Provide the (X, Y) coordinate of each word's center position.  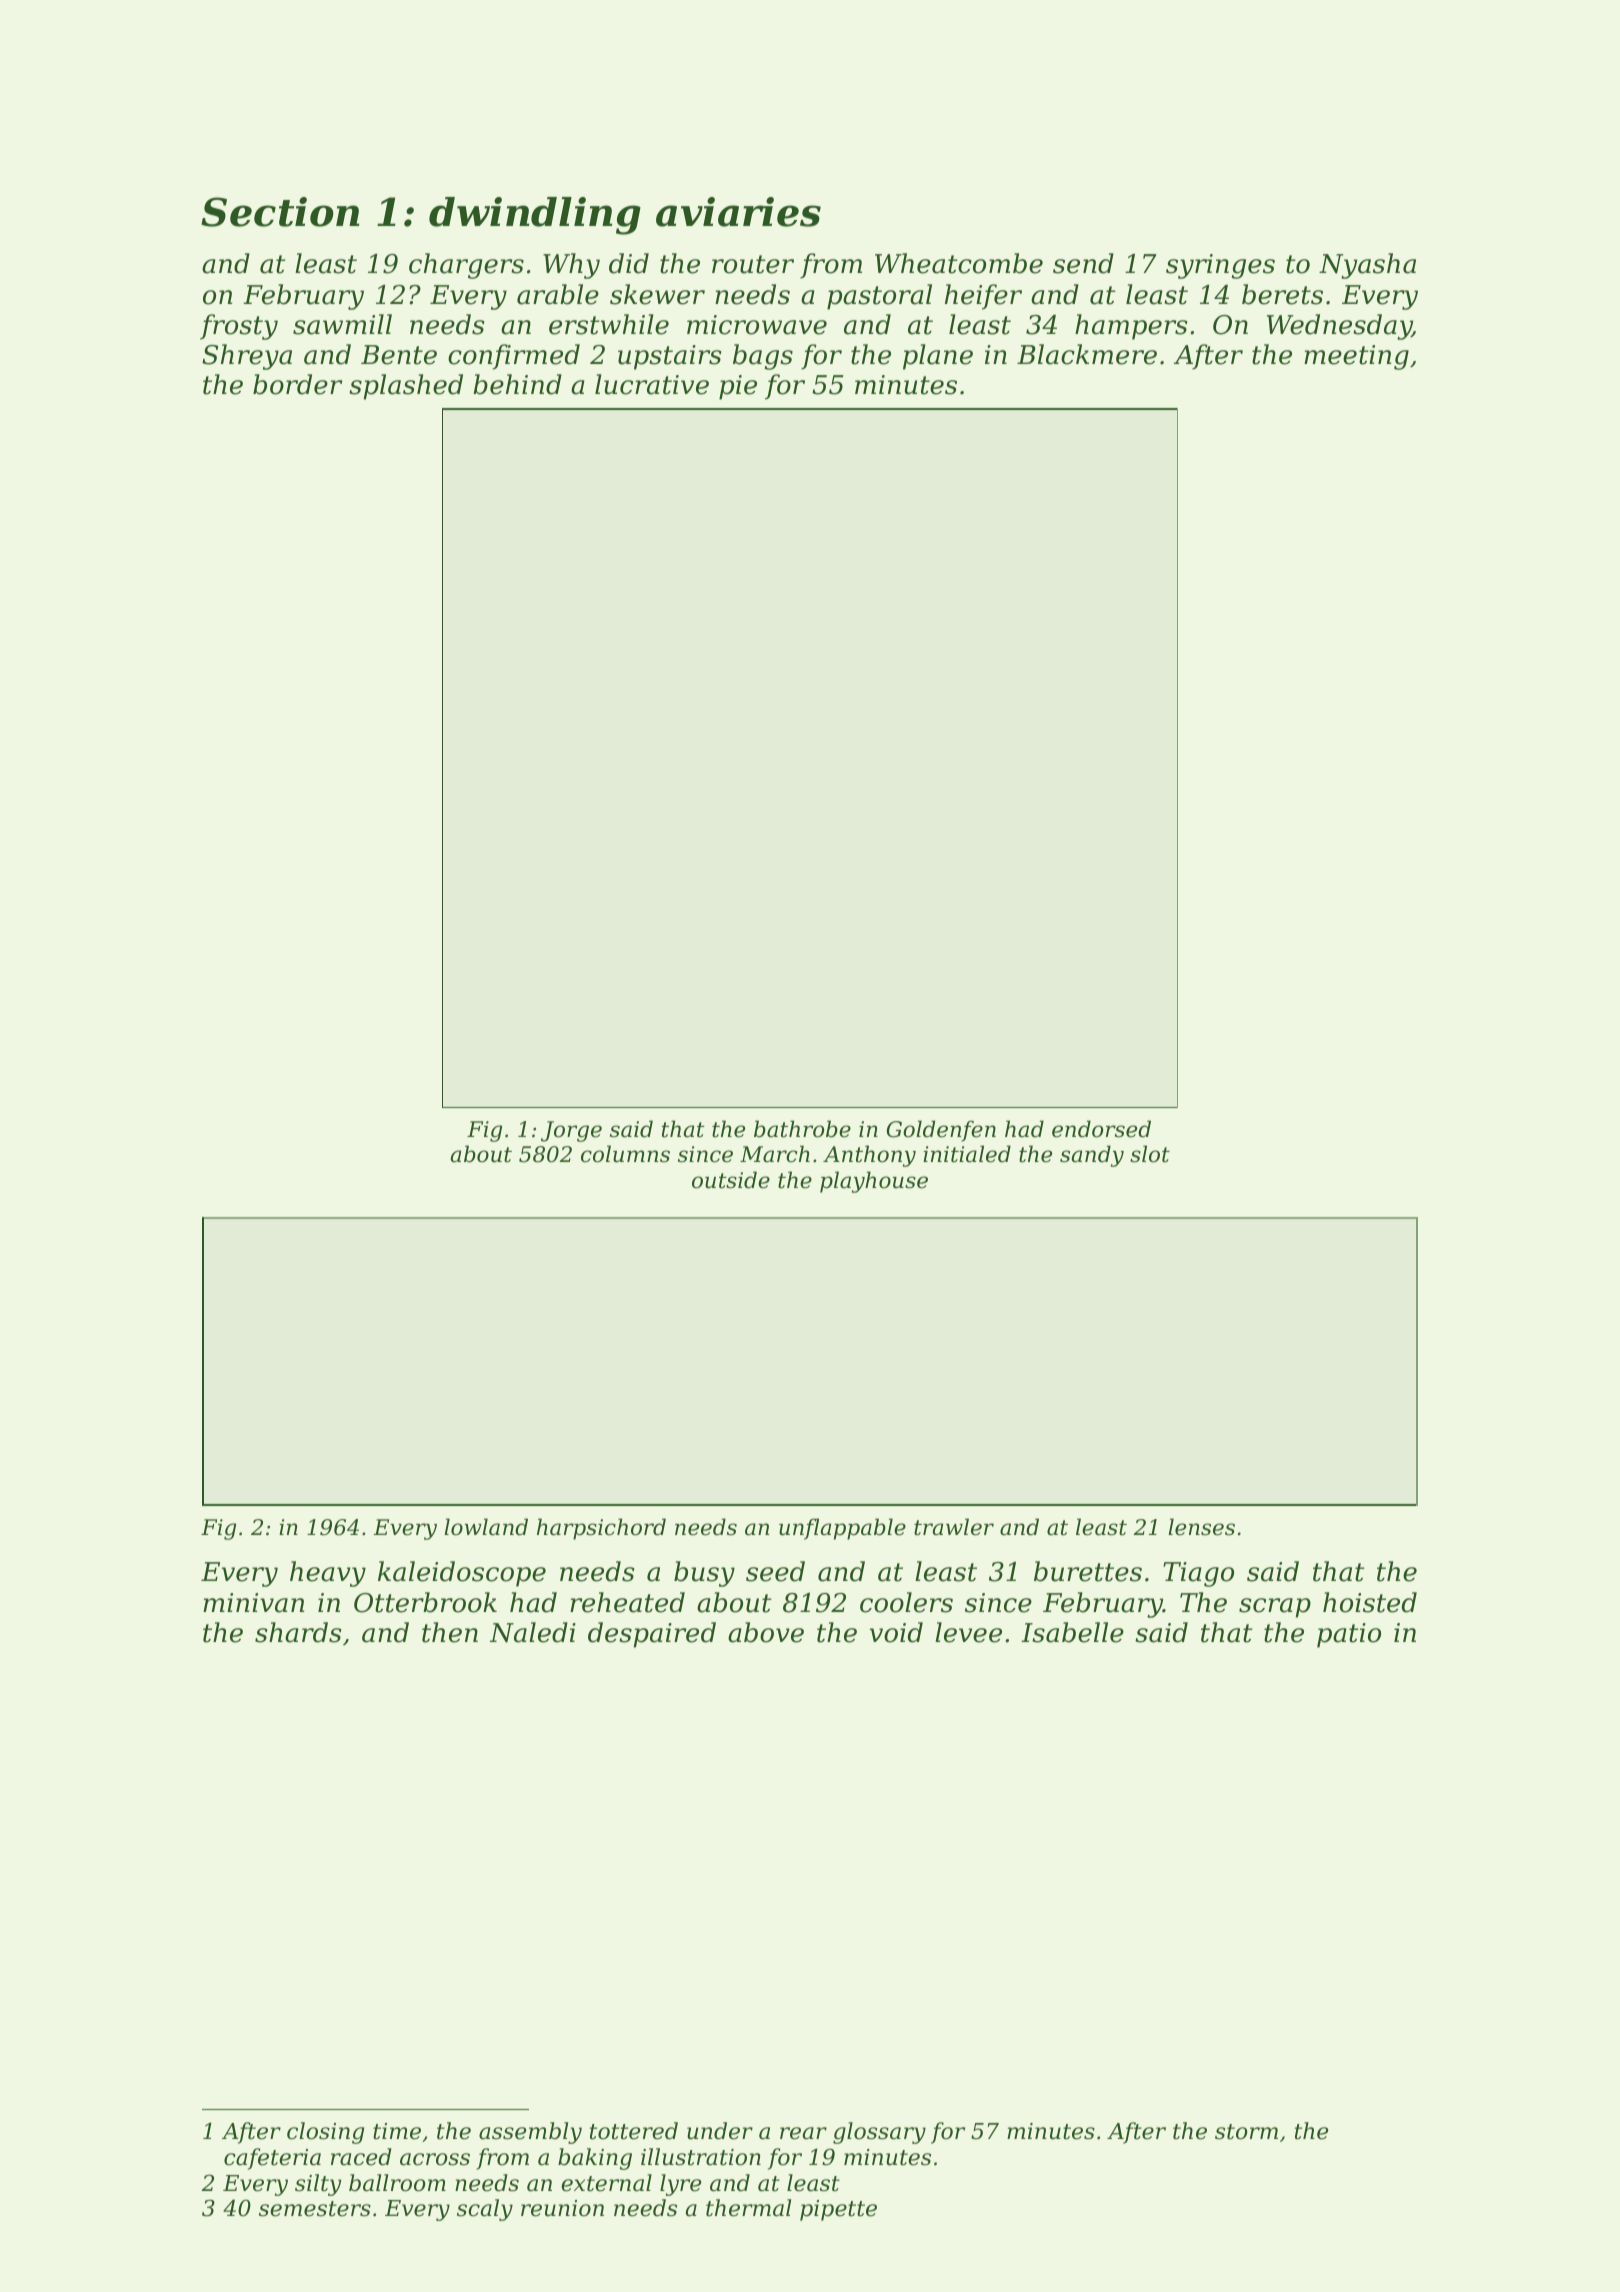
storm (1246, 2132)
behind (517, 384)
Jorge (571, 1131)
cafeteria (272, 2159)
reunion (562, 2208)
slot (1150, 1154)
